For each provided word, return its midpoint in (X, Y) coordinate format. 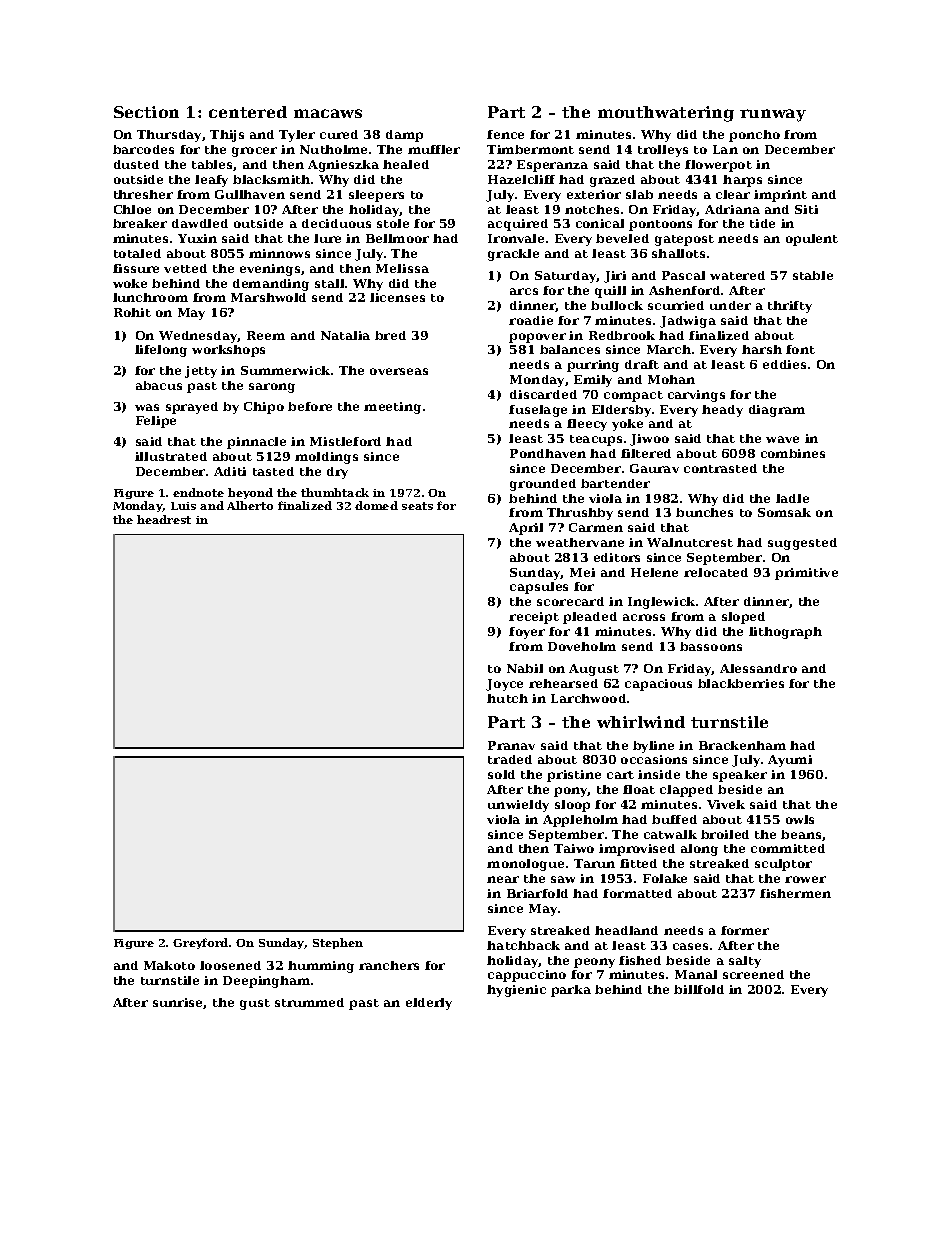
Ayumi (790, 761)
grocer (254, 152)
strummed (309, 1002)
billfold (699, 989)
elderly (429, 1004)
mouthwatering (666, 114)
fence (505, 134)
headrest (164, 519)
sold (501, 774)
